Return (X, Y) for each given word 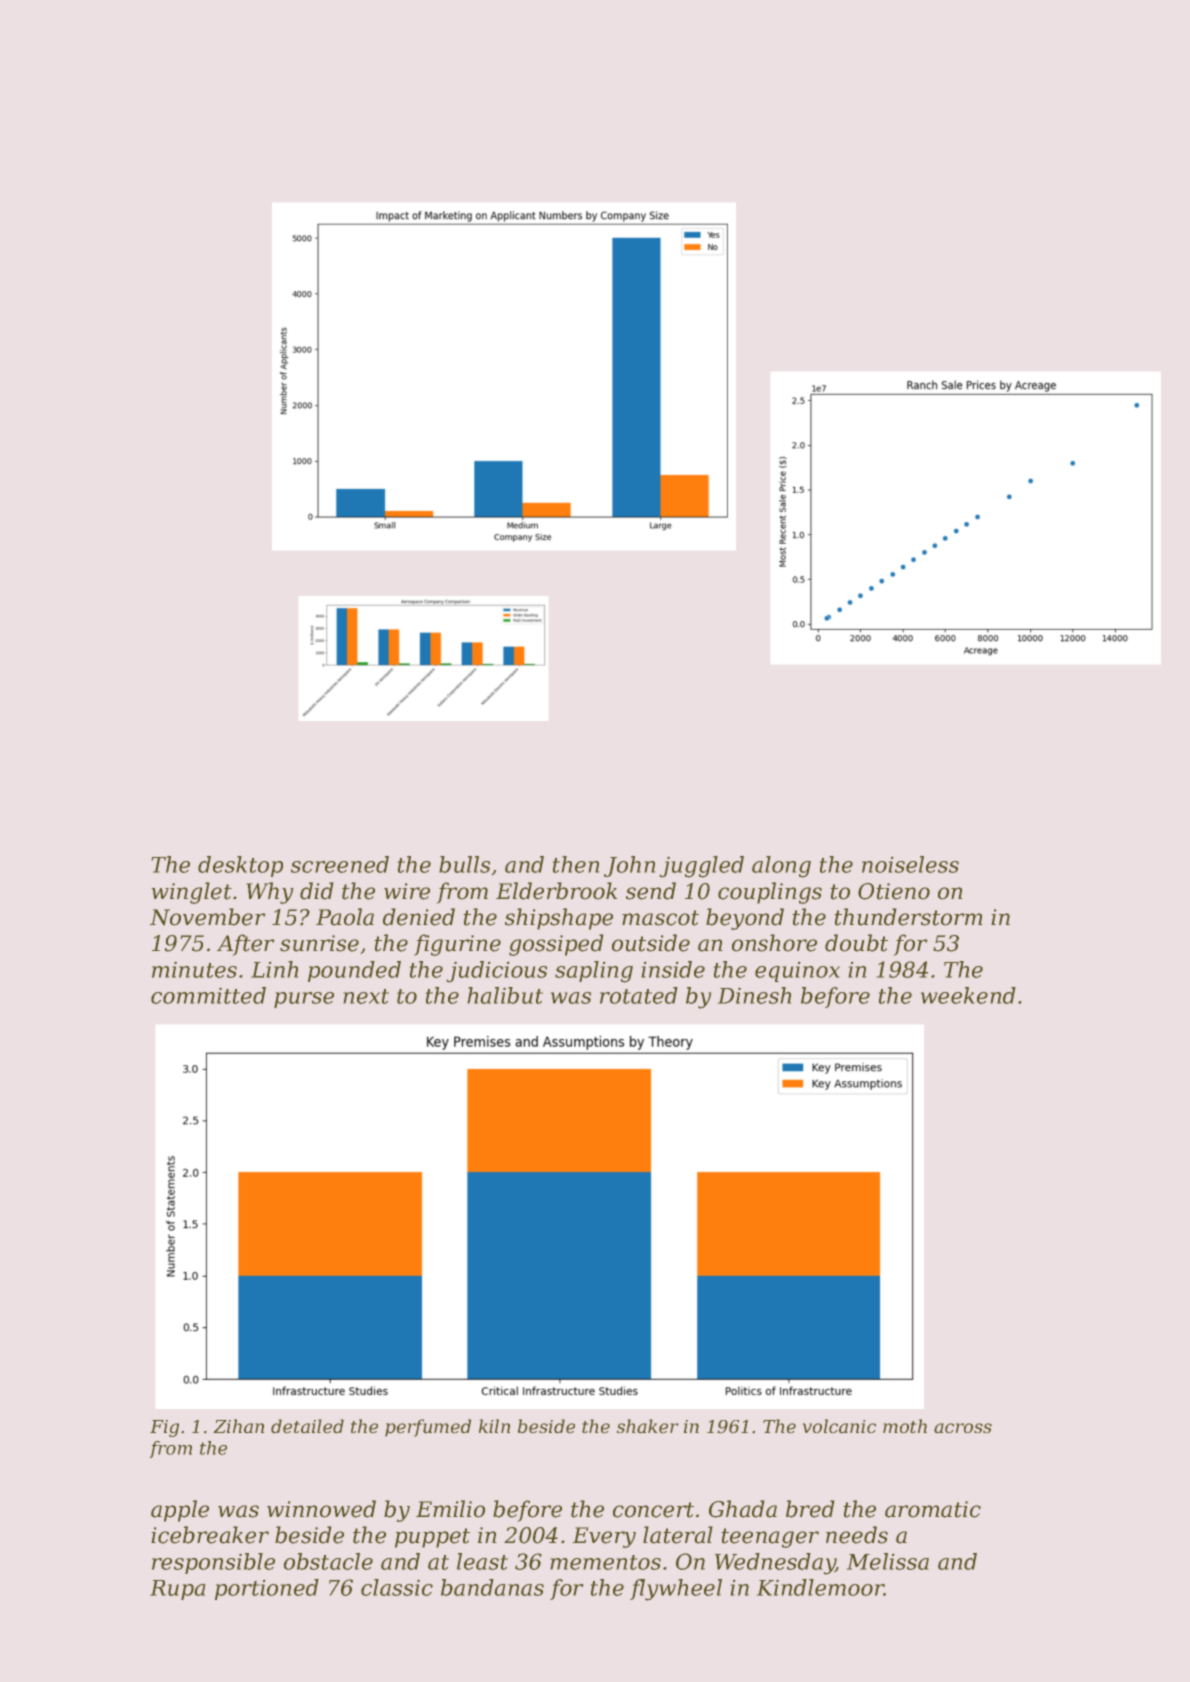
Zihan (239, 1426)
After (245, 945)
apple (180, 1511)
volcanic (839, 1426)
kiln (494, 1426)
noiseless (910, 864)
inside (673, 969)
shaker (647, 1426)
